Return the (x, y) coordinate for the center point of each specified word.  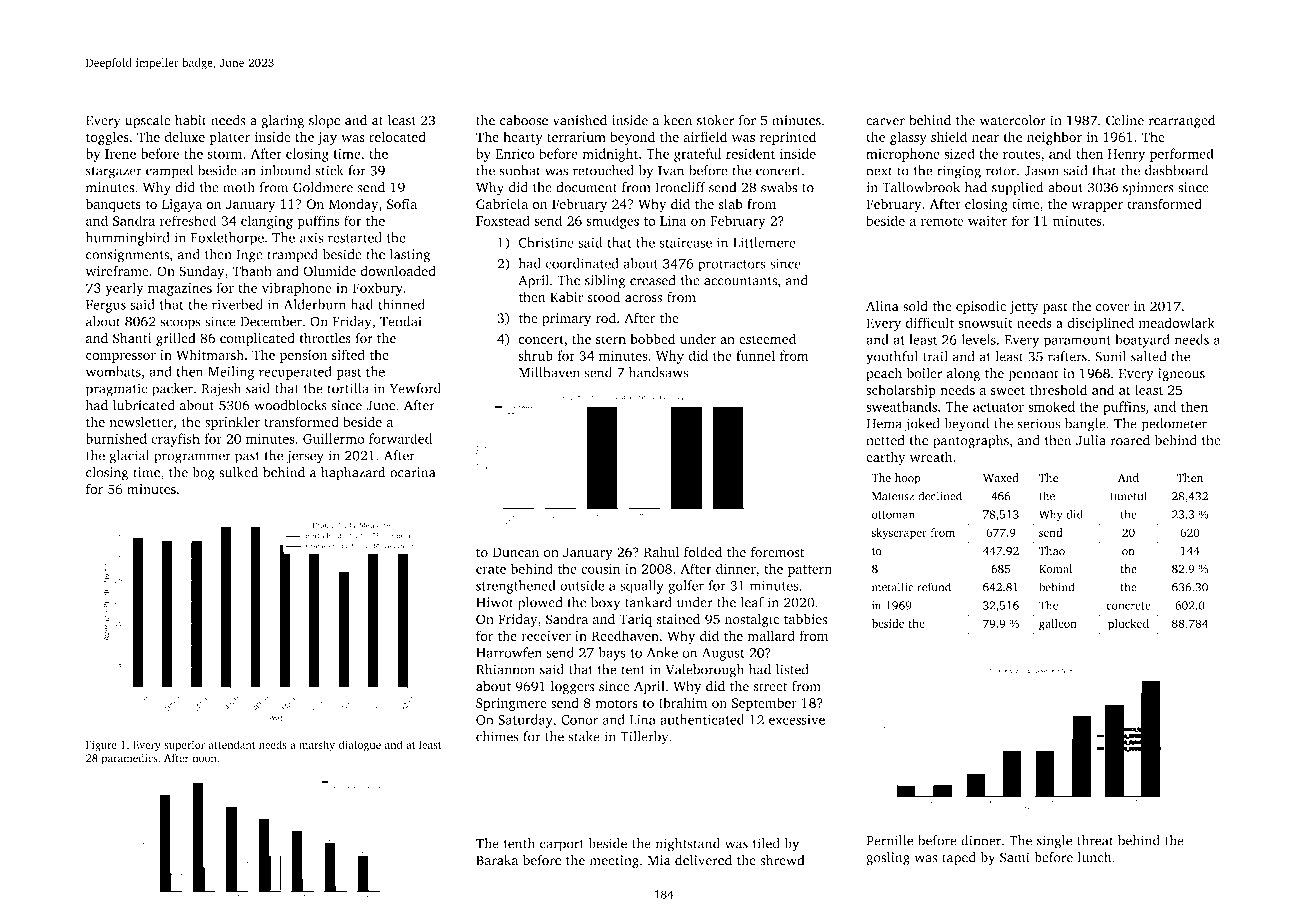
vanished (580, 120)
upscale (148, 122)
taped (959, 859)
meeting (614, 862)
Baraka (497, 860)
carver (885, 122)
